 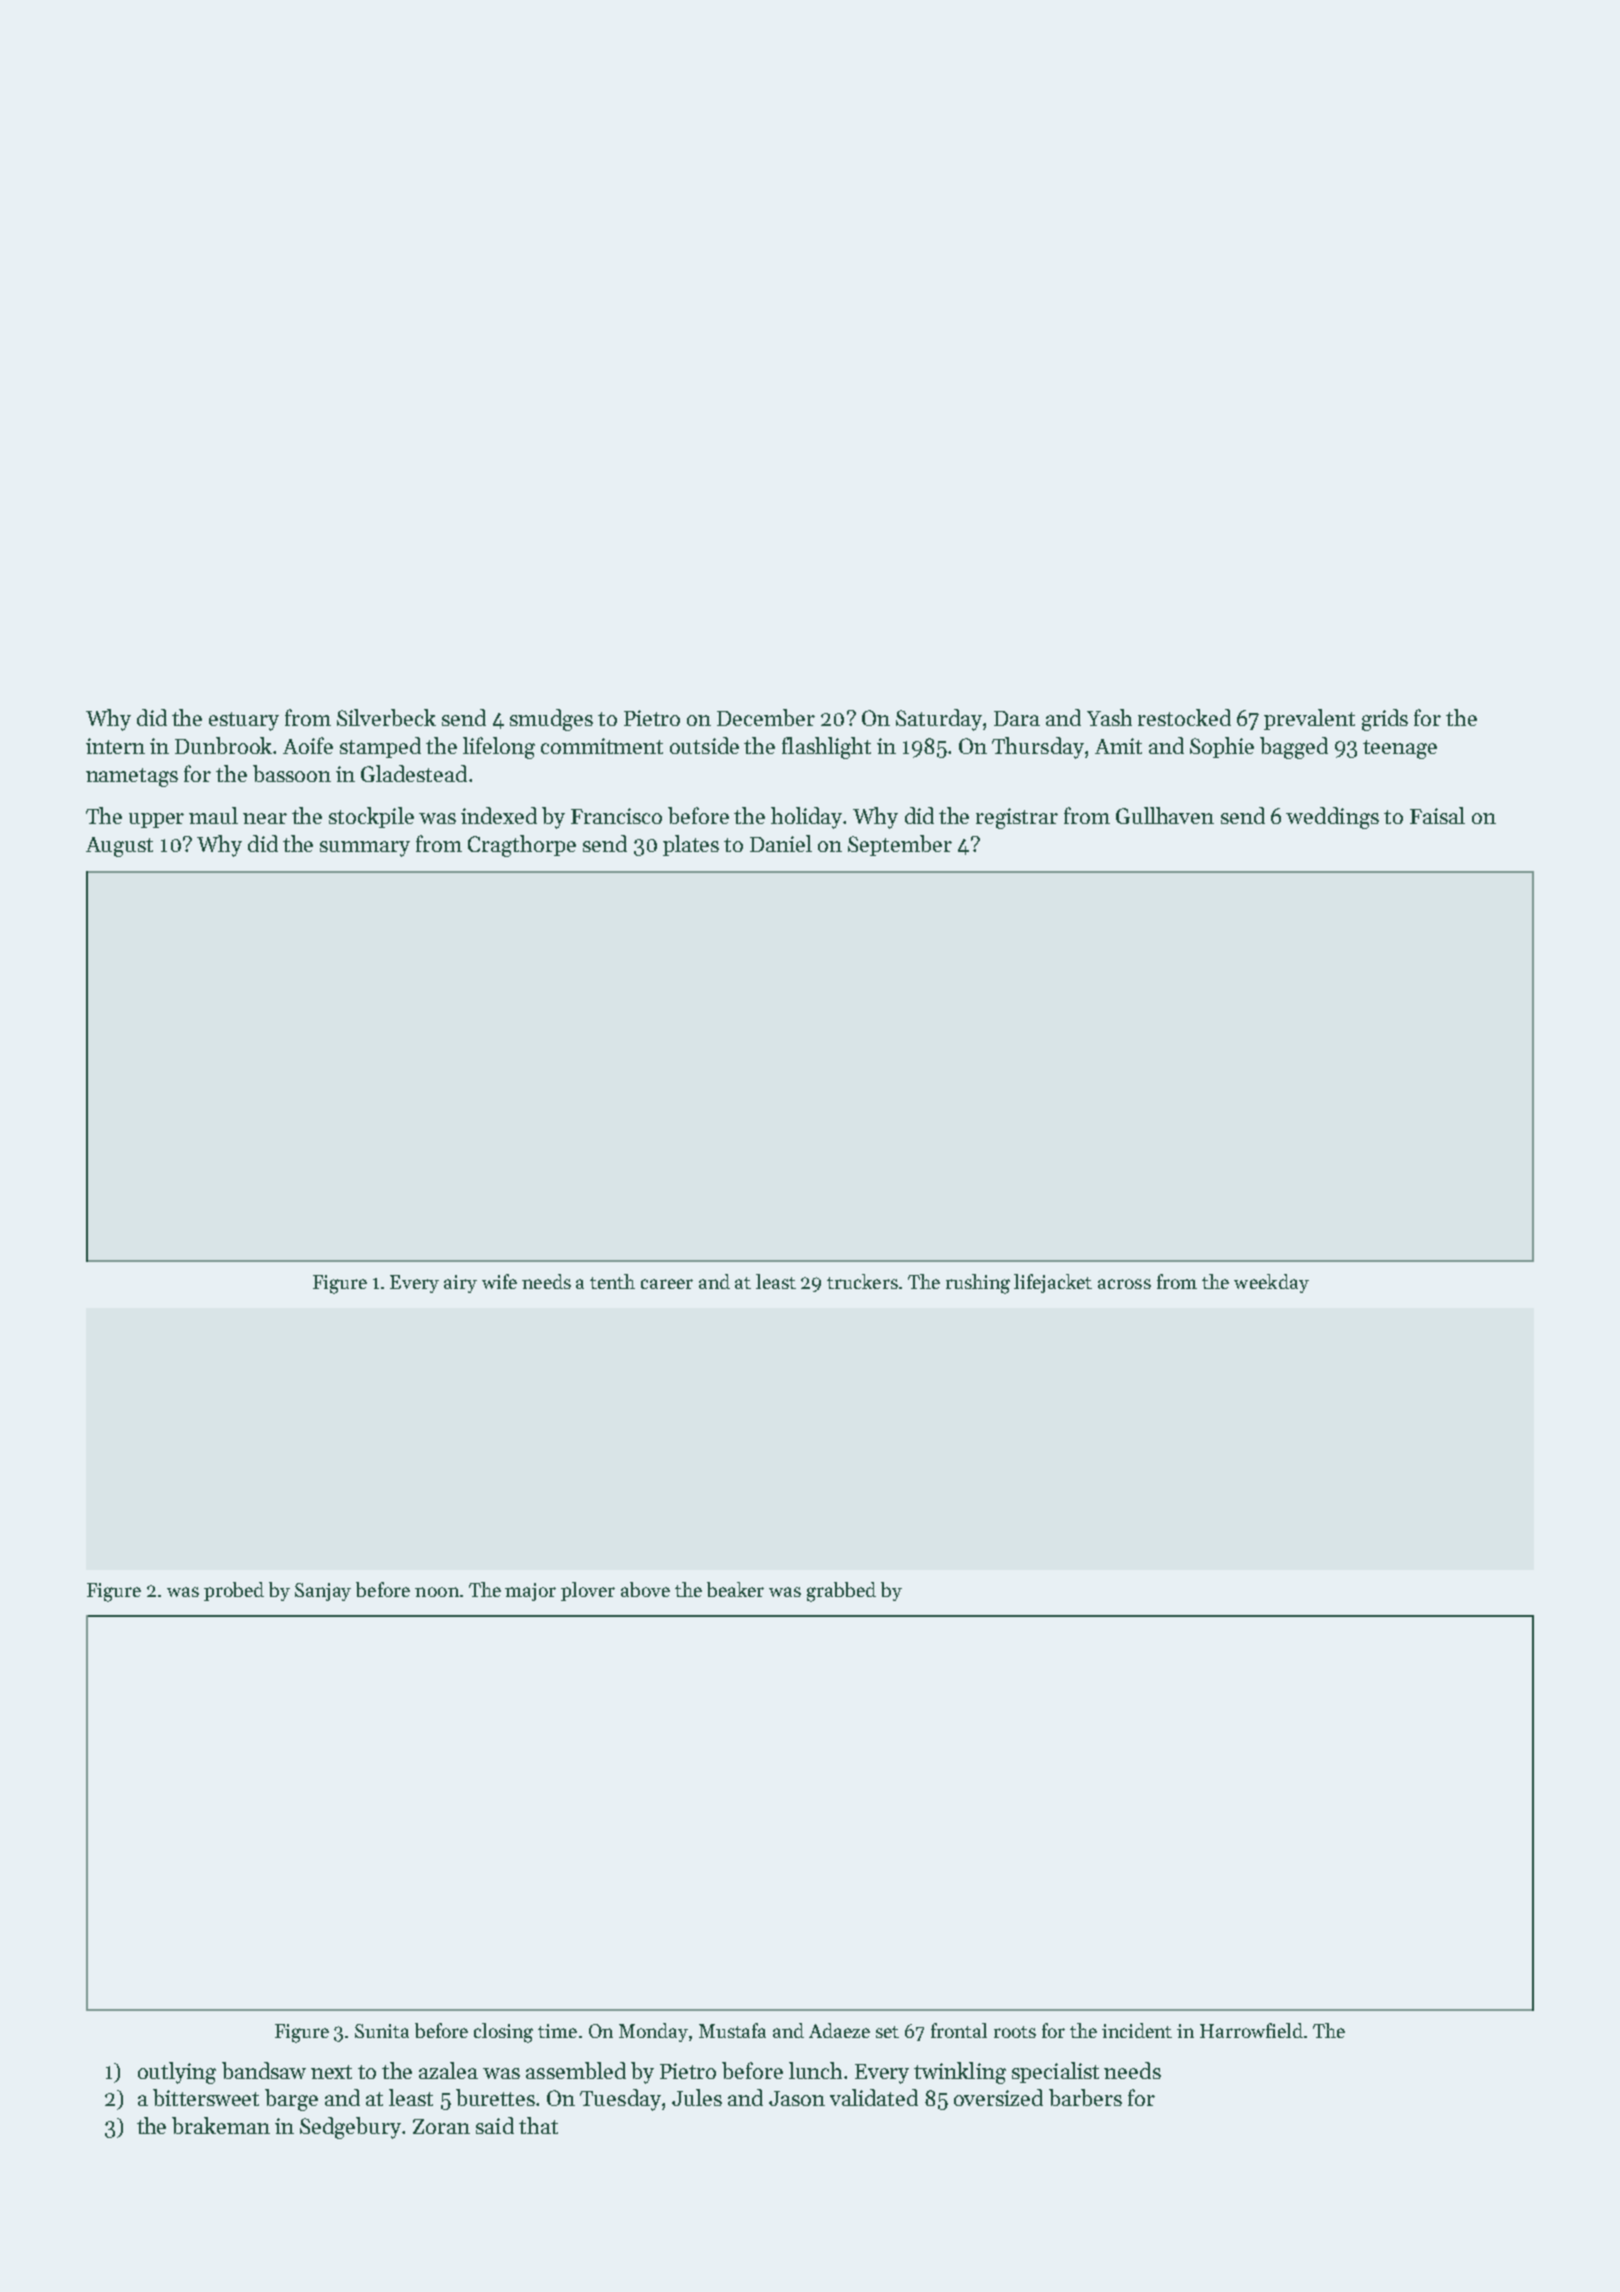 I want to click on validated, so click(x=874, y=2097).
